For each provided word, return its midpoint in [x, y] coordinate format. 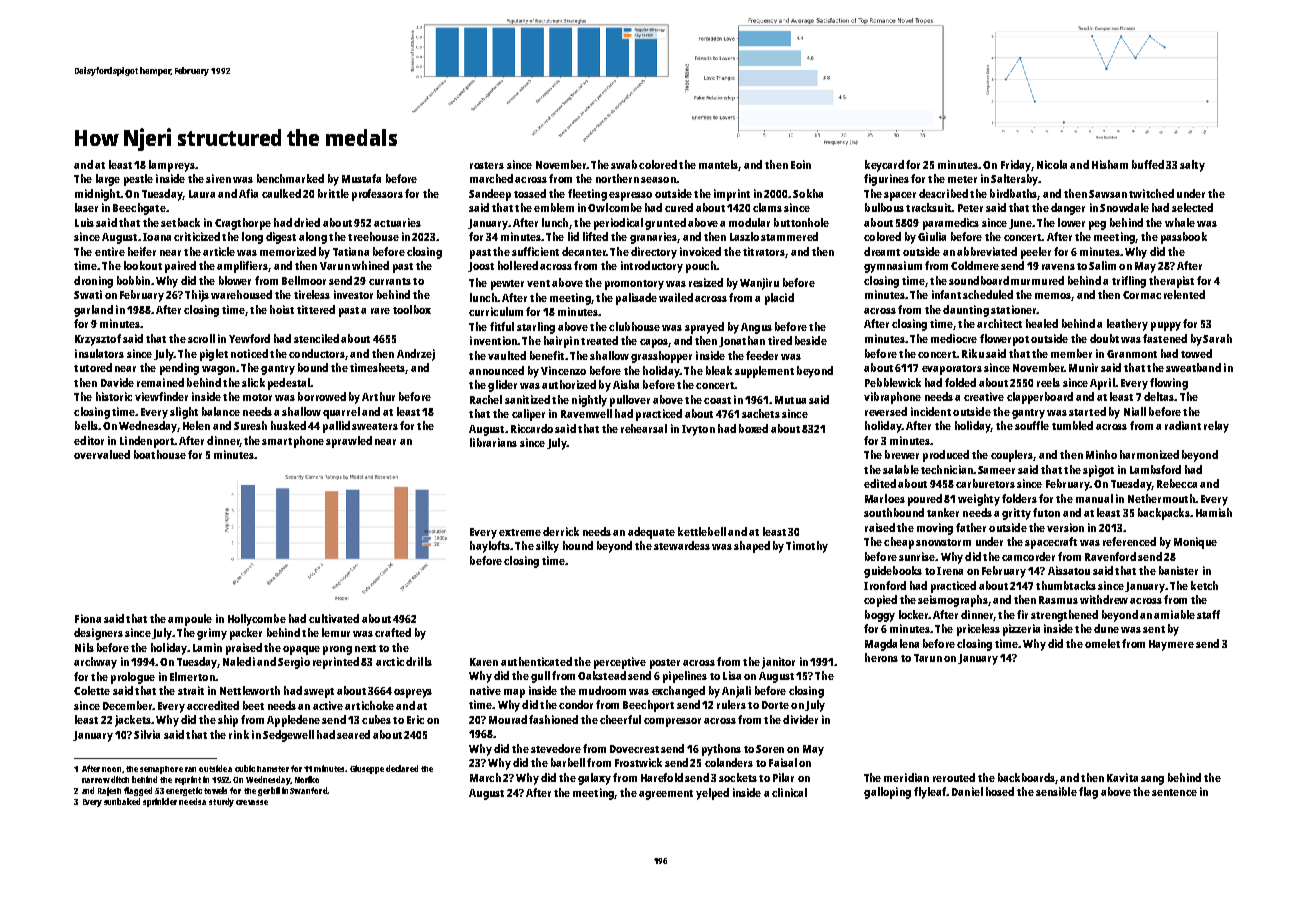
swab [624, 164]
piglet [214, 355]
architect [999, 323]
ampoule [190, 620]
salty [1192, 166]
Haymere [1171, 645]
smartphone [293, 442]
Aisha [626, 384]
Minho [1101, 454]
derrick [561, 531]
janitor [778, 663]
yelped [712, 794]
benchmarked [290, 178]
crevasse [252, 802]
